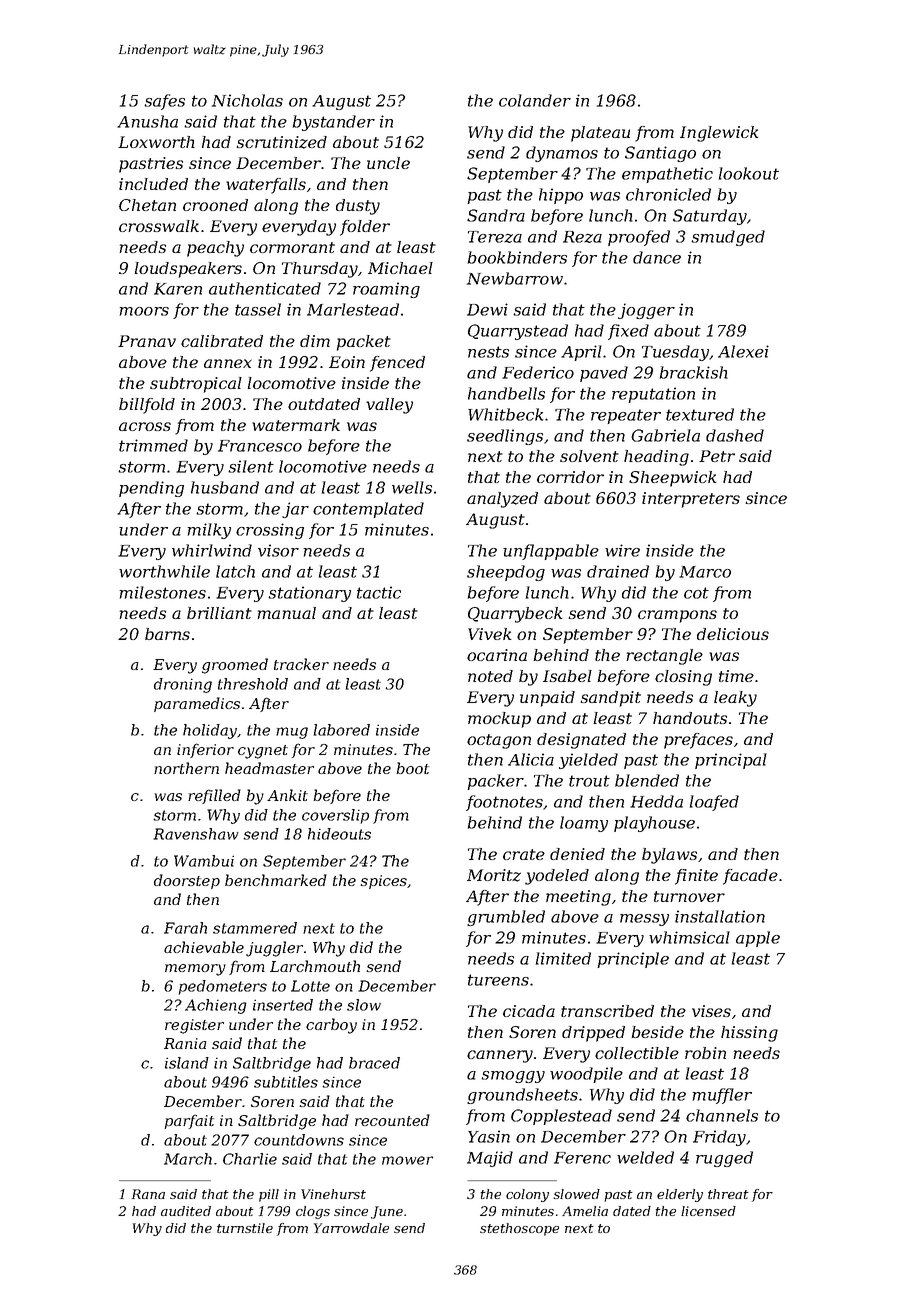 This screenshot has height=1316, width=908. I want to click on bystander, so click(334, 123).
